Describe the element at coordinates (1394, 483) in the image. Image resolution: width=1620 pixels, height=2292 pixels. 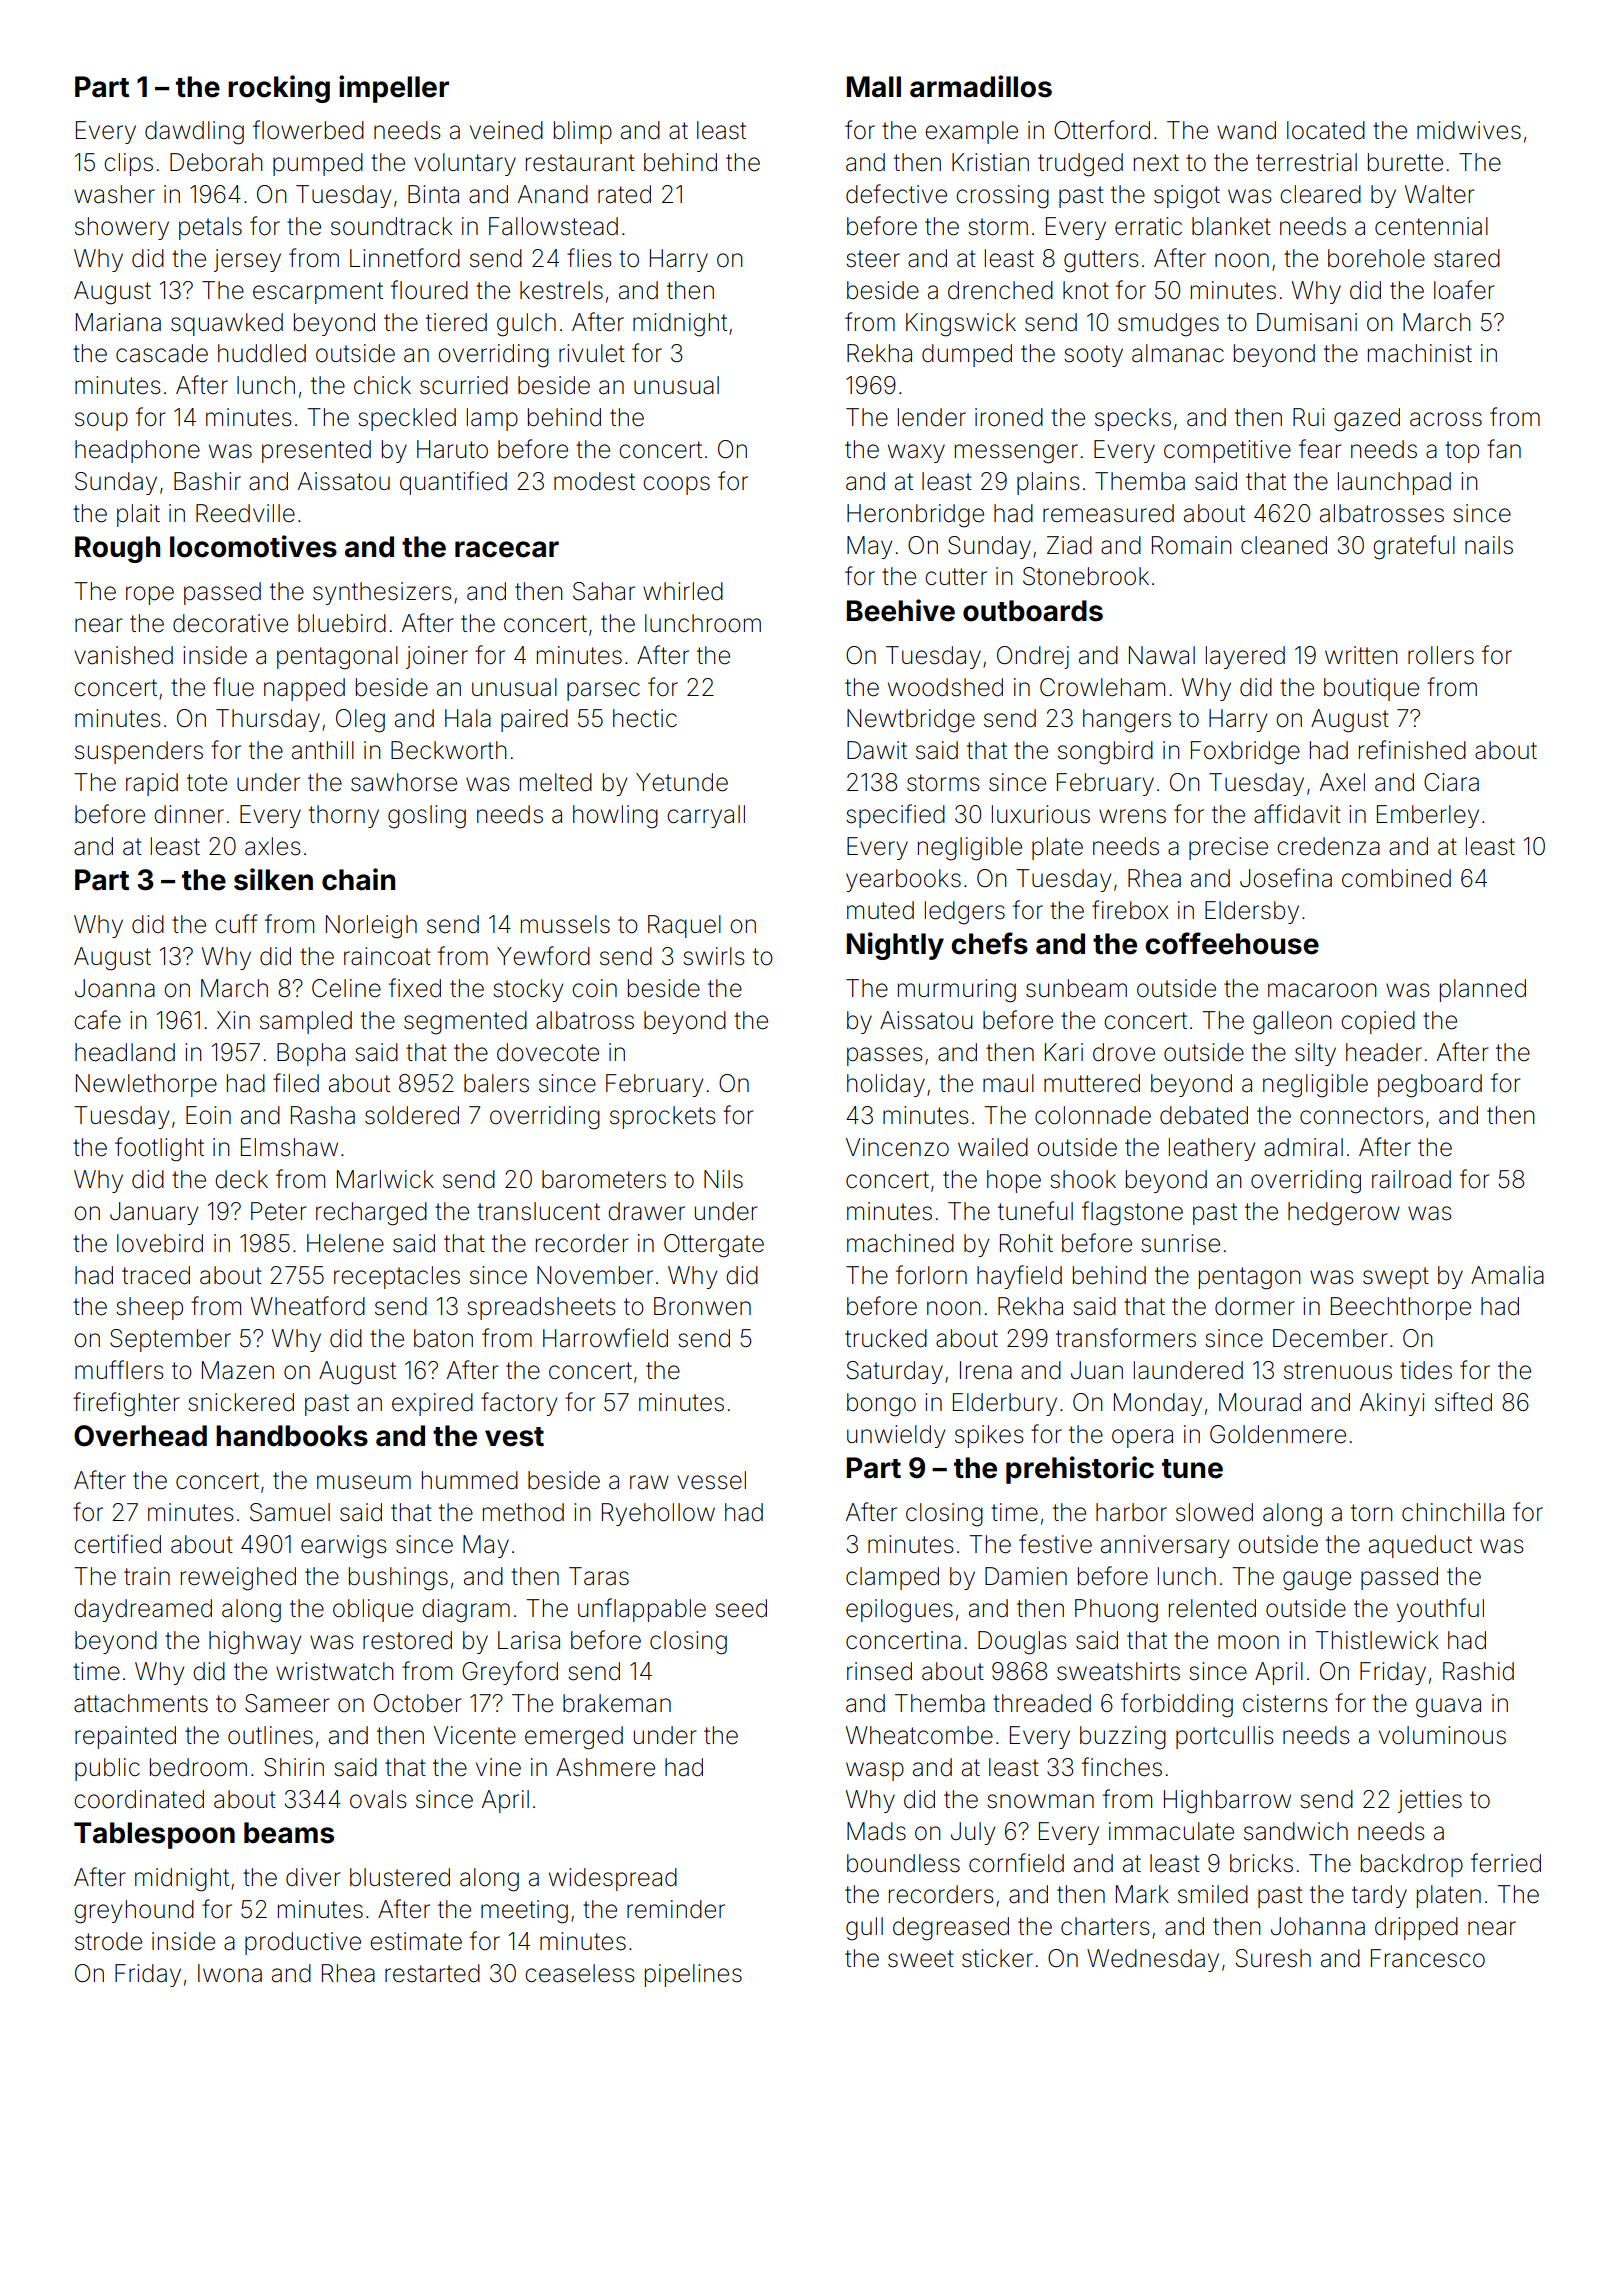
I see `launchpad` at that location.
